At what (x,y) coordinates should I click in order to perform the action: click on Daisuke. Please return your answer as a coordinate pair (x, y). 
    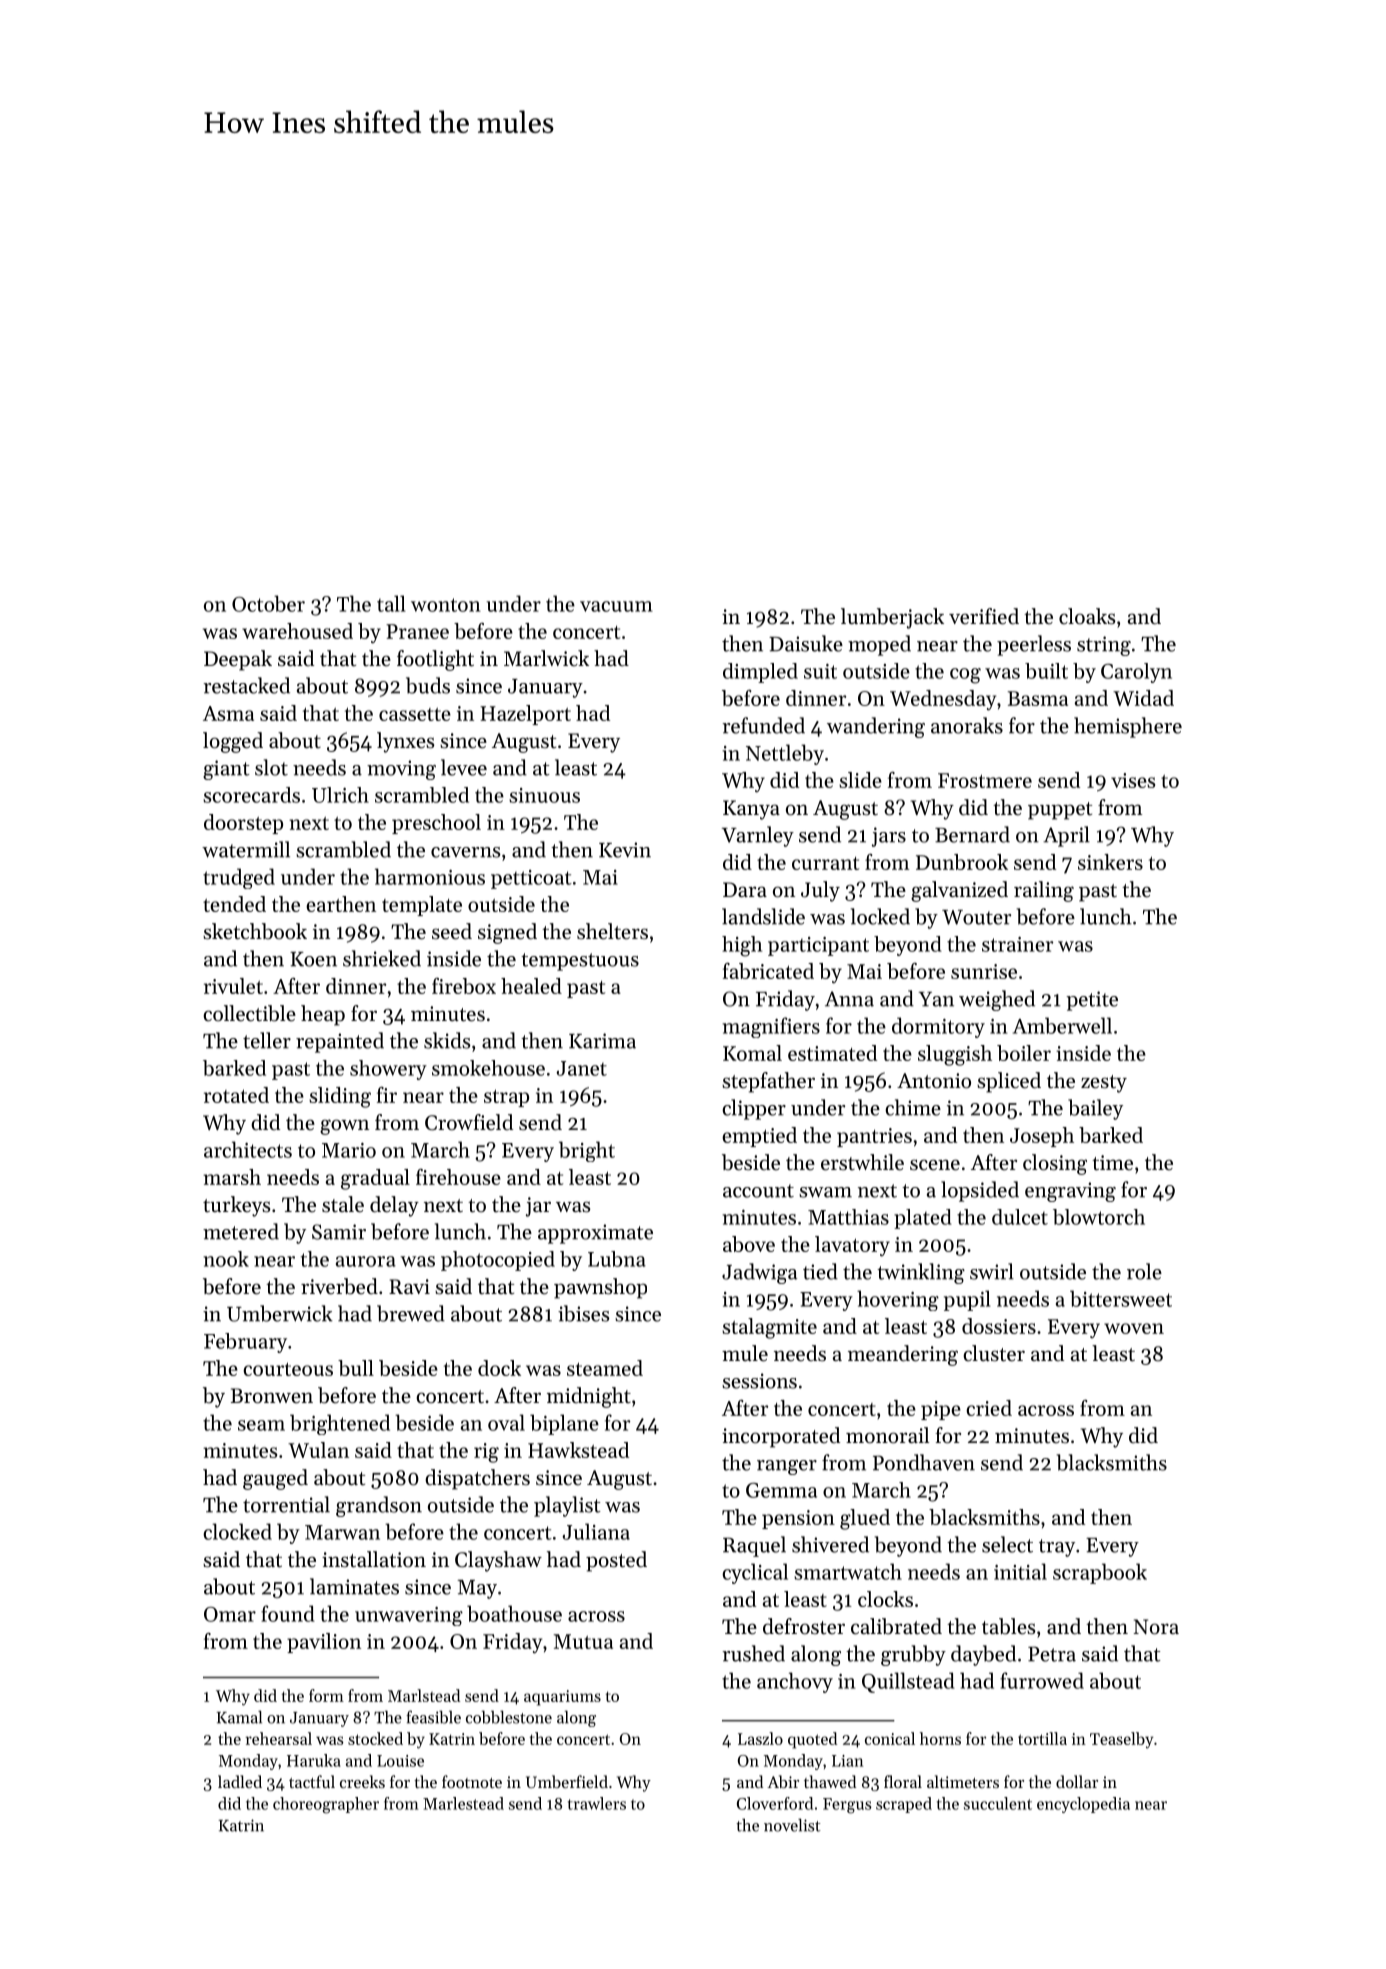
    Looking at the image, I should click on (806, 643).
